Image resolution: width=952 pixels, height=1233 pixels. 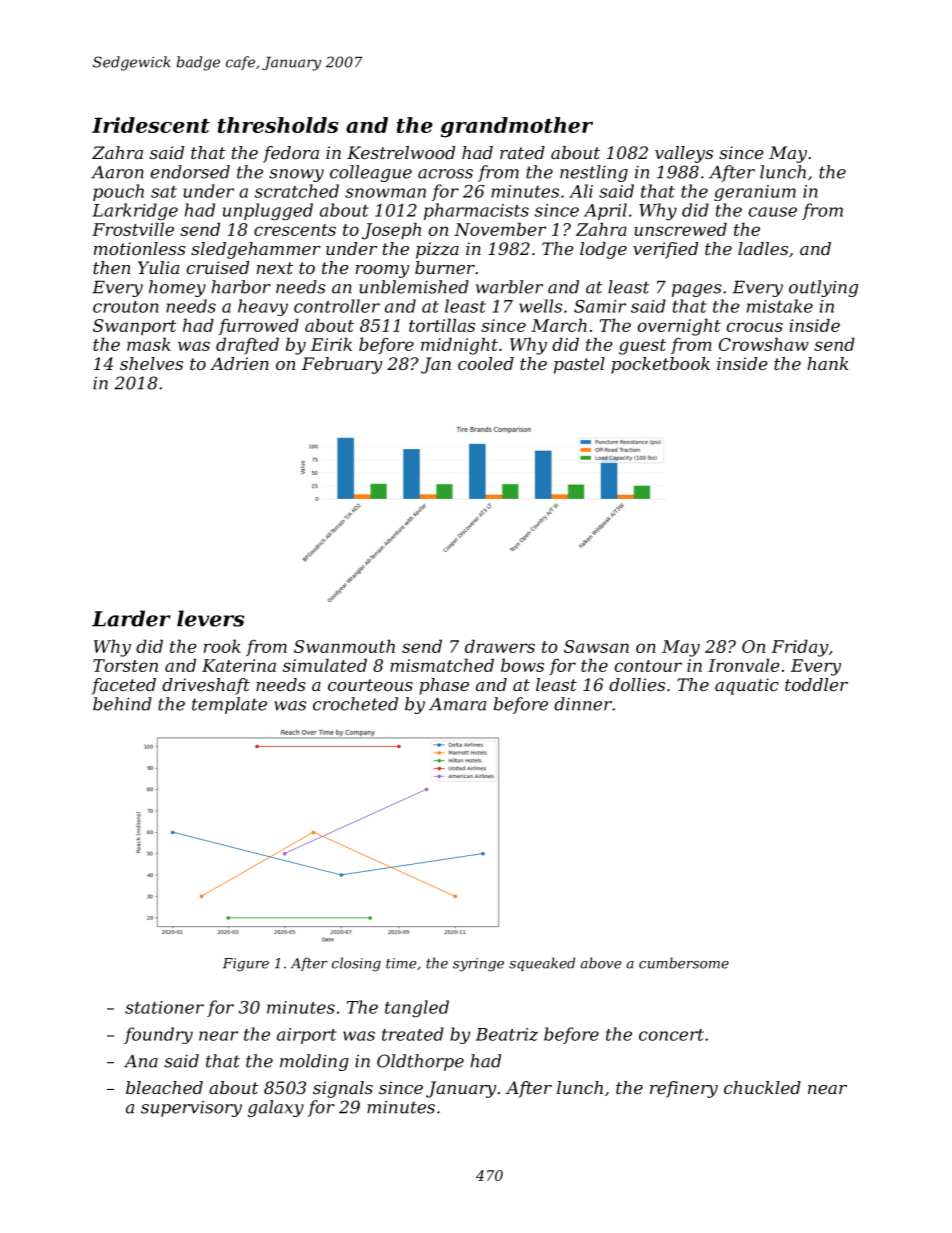 What do you see at coordinates (344, 646) in the screenshot?
I see `Swanmouth` at bounding box center [344, 646].
